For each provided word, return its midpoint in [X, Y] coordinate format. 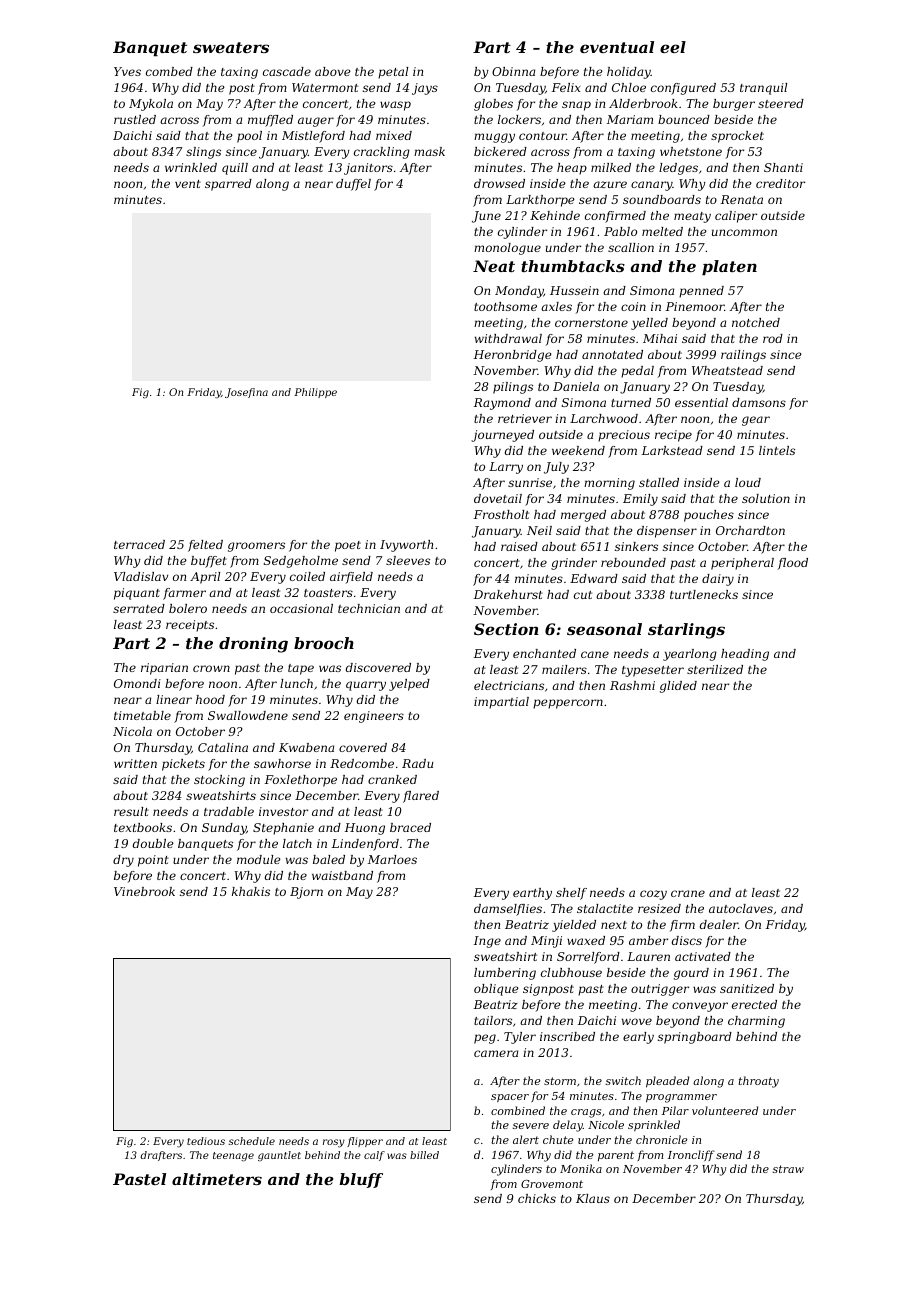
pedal [637, 372]
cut [583, 595]
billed [424, 1155]
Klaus [593, 1198]
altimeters [217, 1179]
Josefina [246, 393]
